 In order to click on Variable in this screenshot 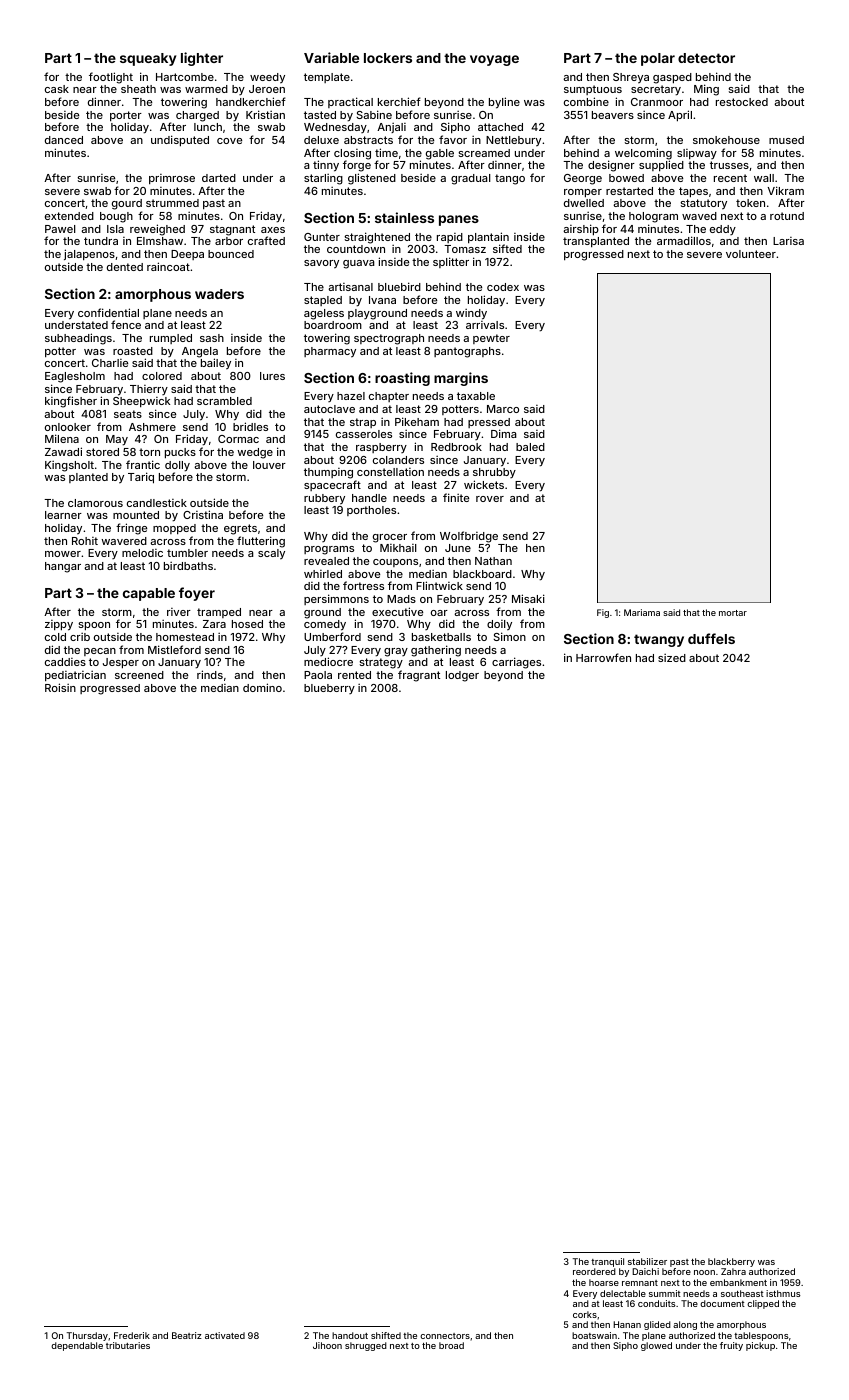, I will do `click(331, 57)`.
